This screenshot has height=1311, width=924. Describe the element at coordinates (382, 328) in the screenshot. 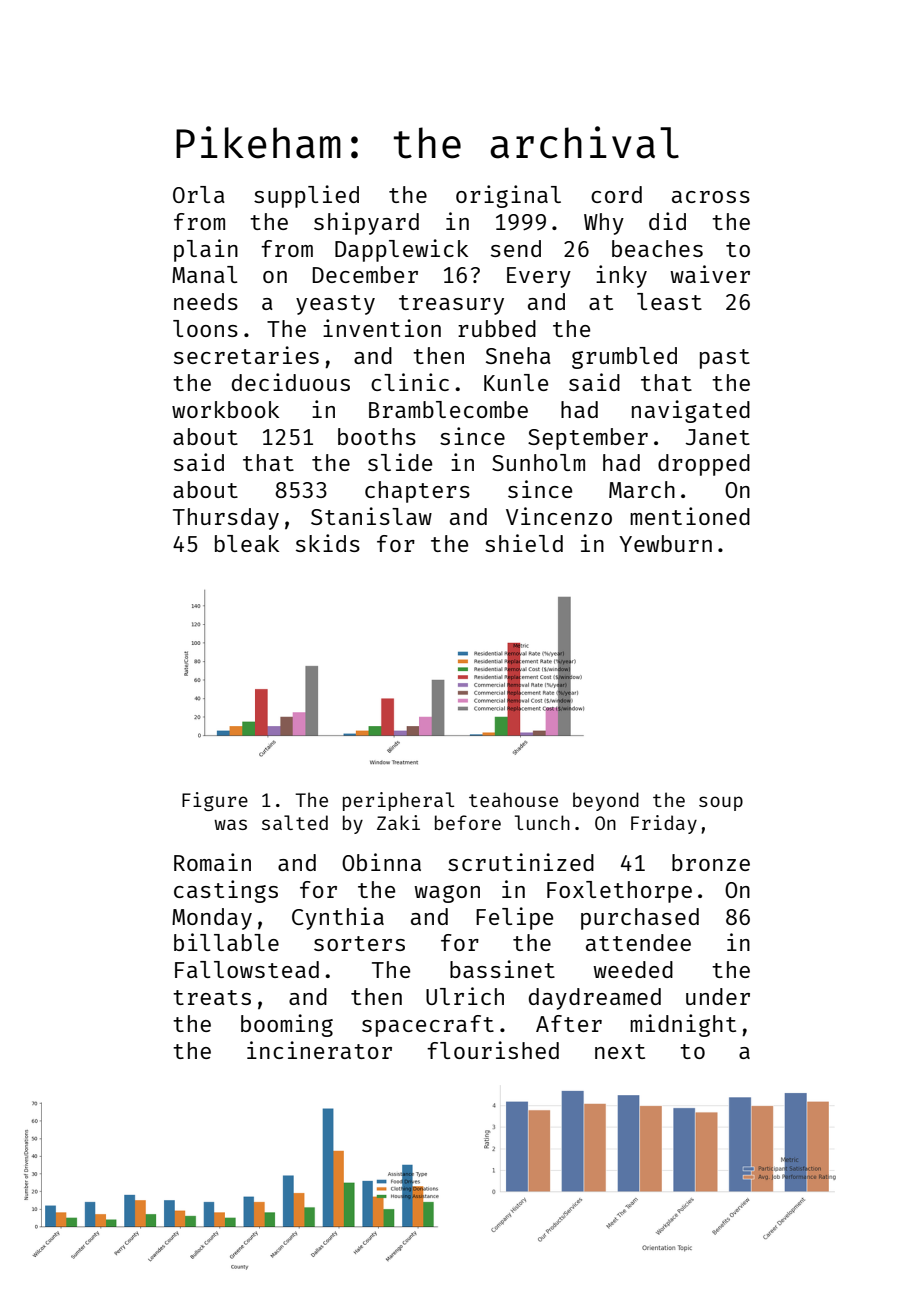

I see `invention` at that location.
